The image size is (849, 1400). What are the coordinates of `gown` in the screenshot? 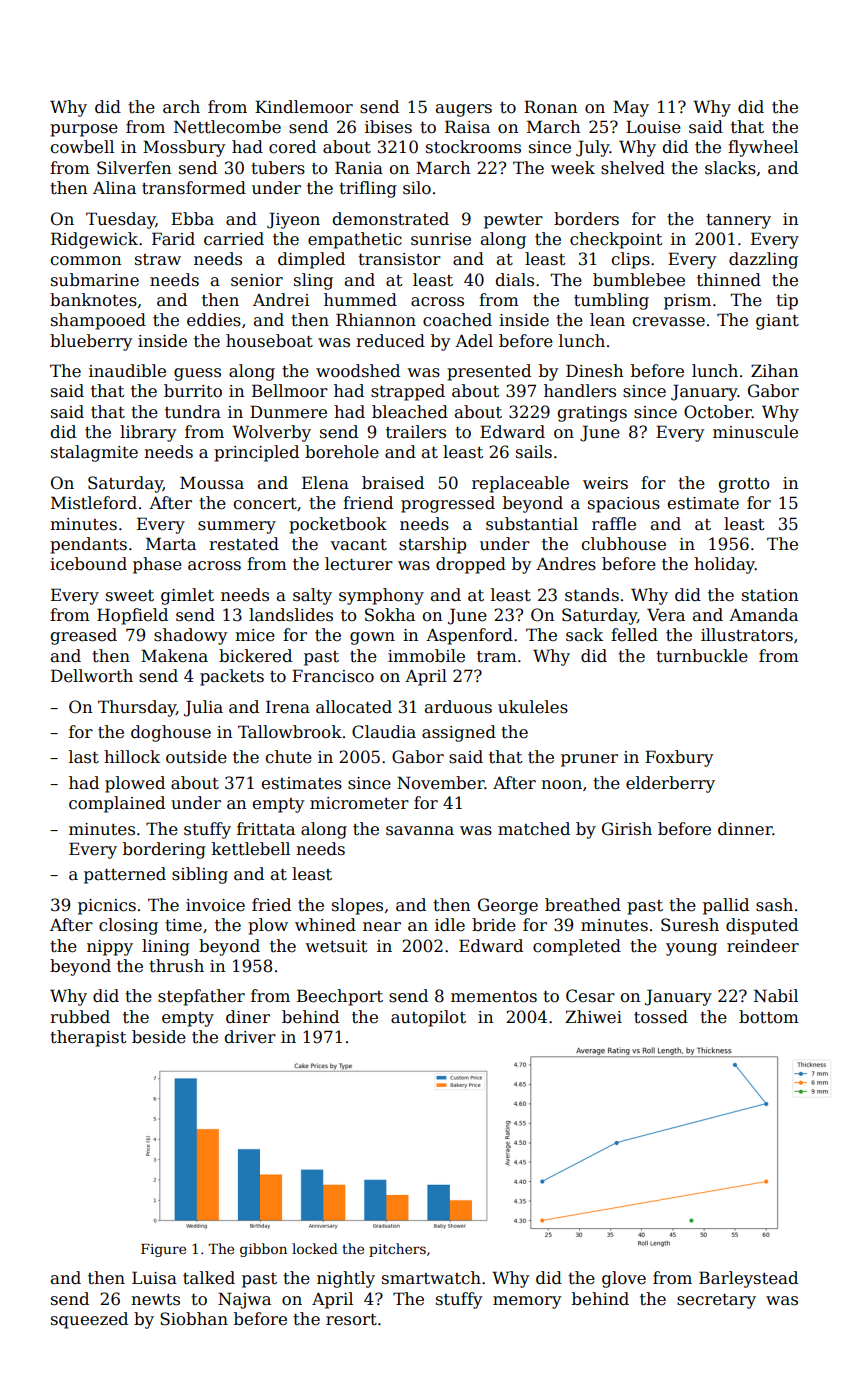 It's located at (372, 638).
